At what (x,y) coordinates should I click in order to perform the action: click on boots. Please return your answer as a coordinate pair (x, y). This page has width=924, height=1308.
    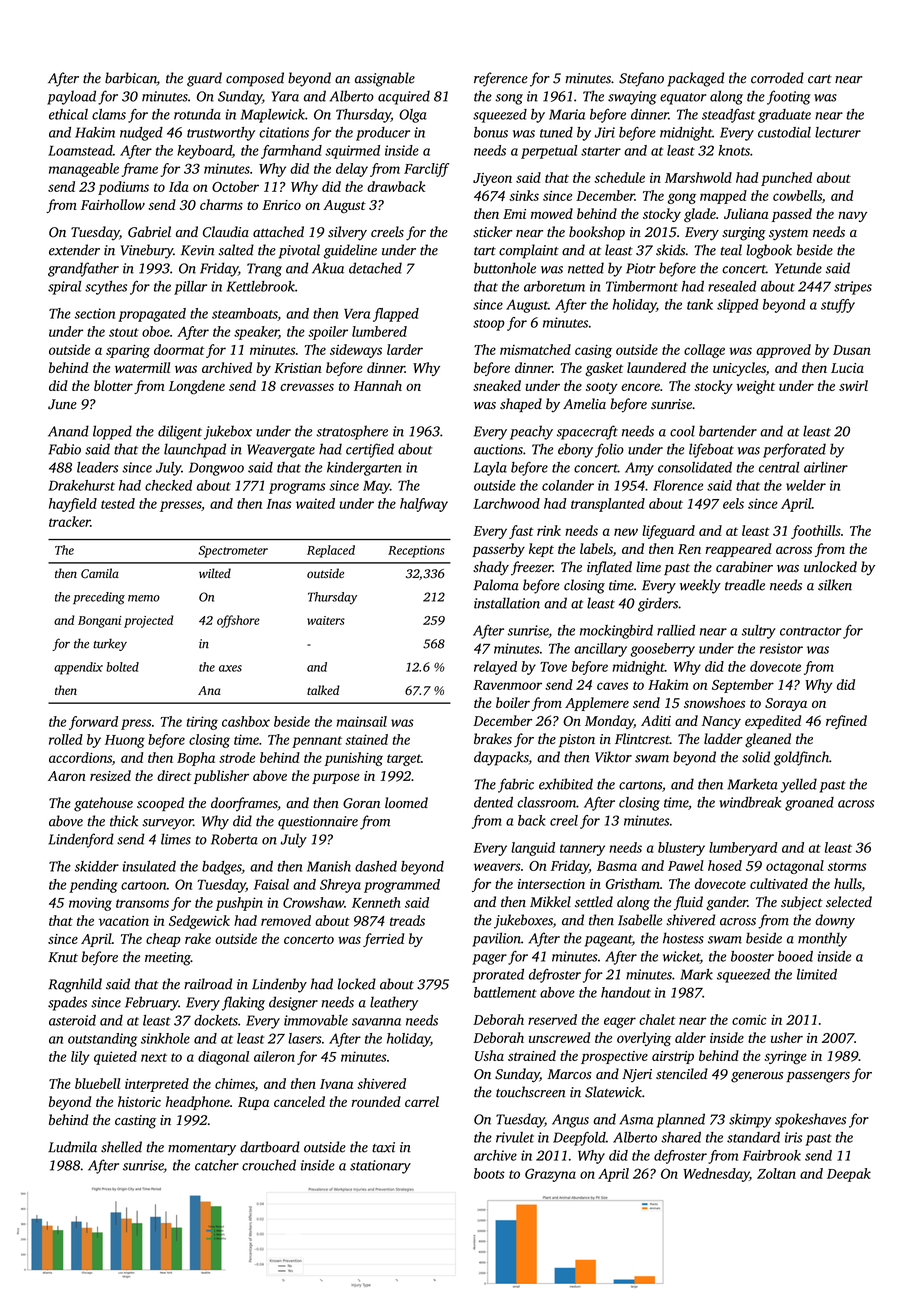
    Looking at the image, I should click on (489, 1173).
